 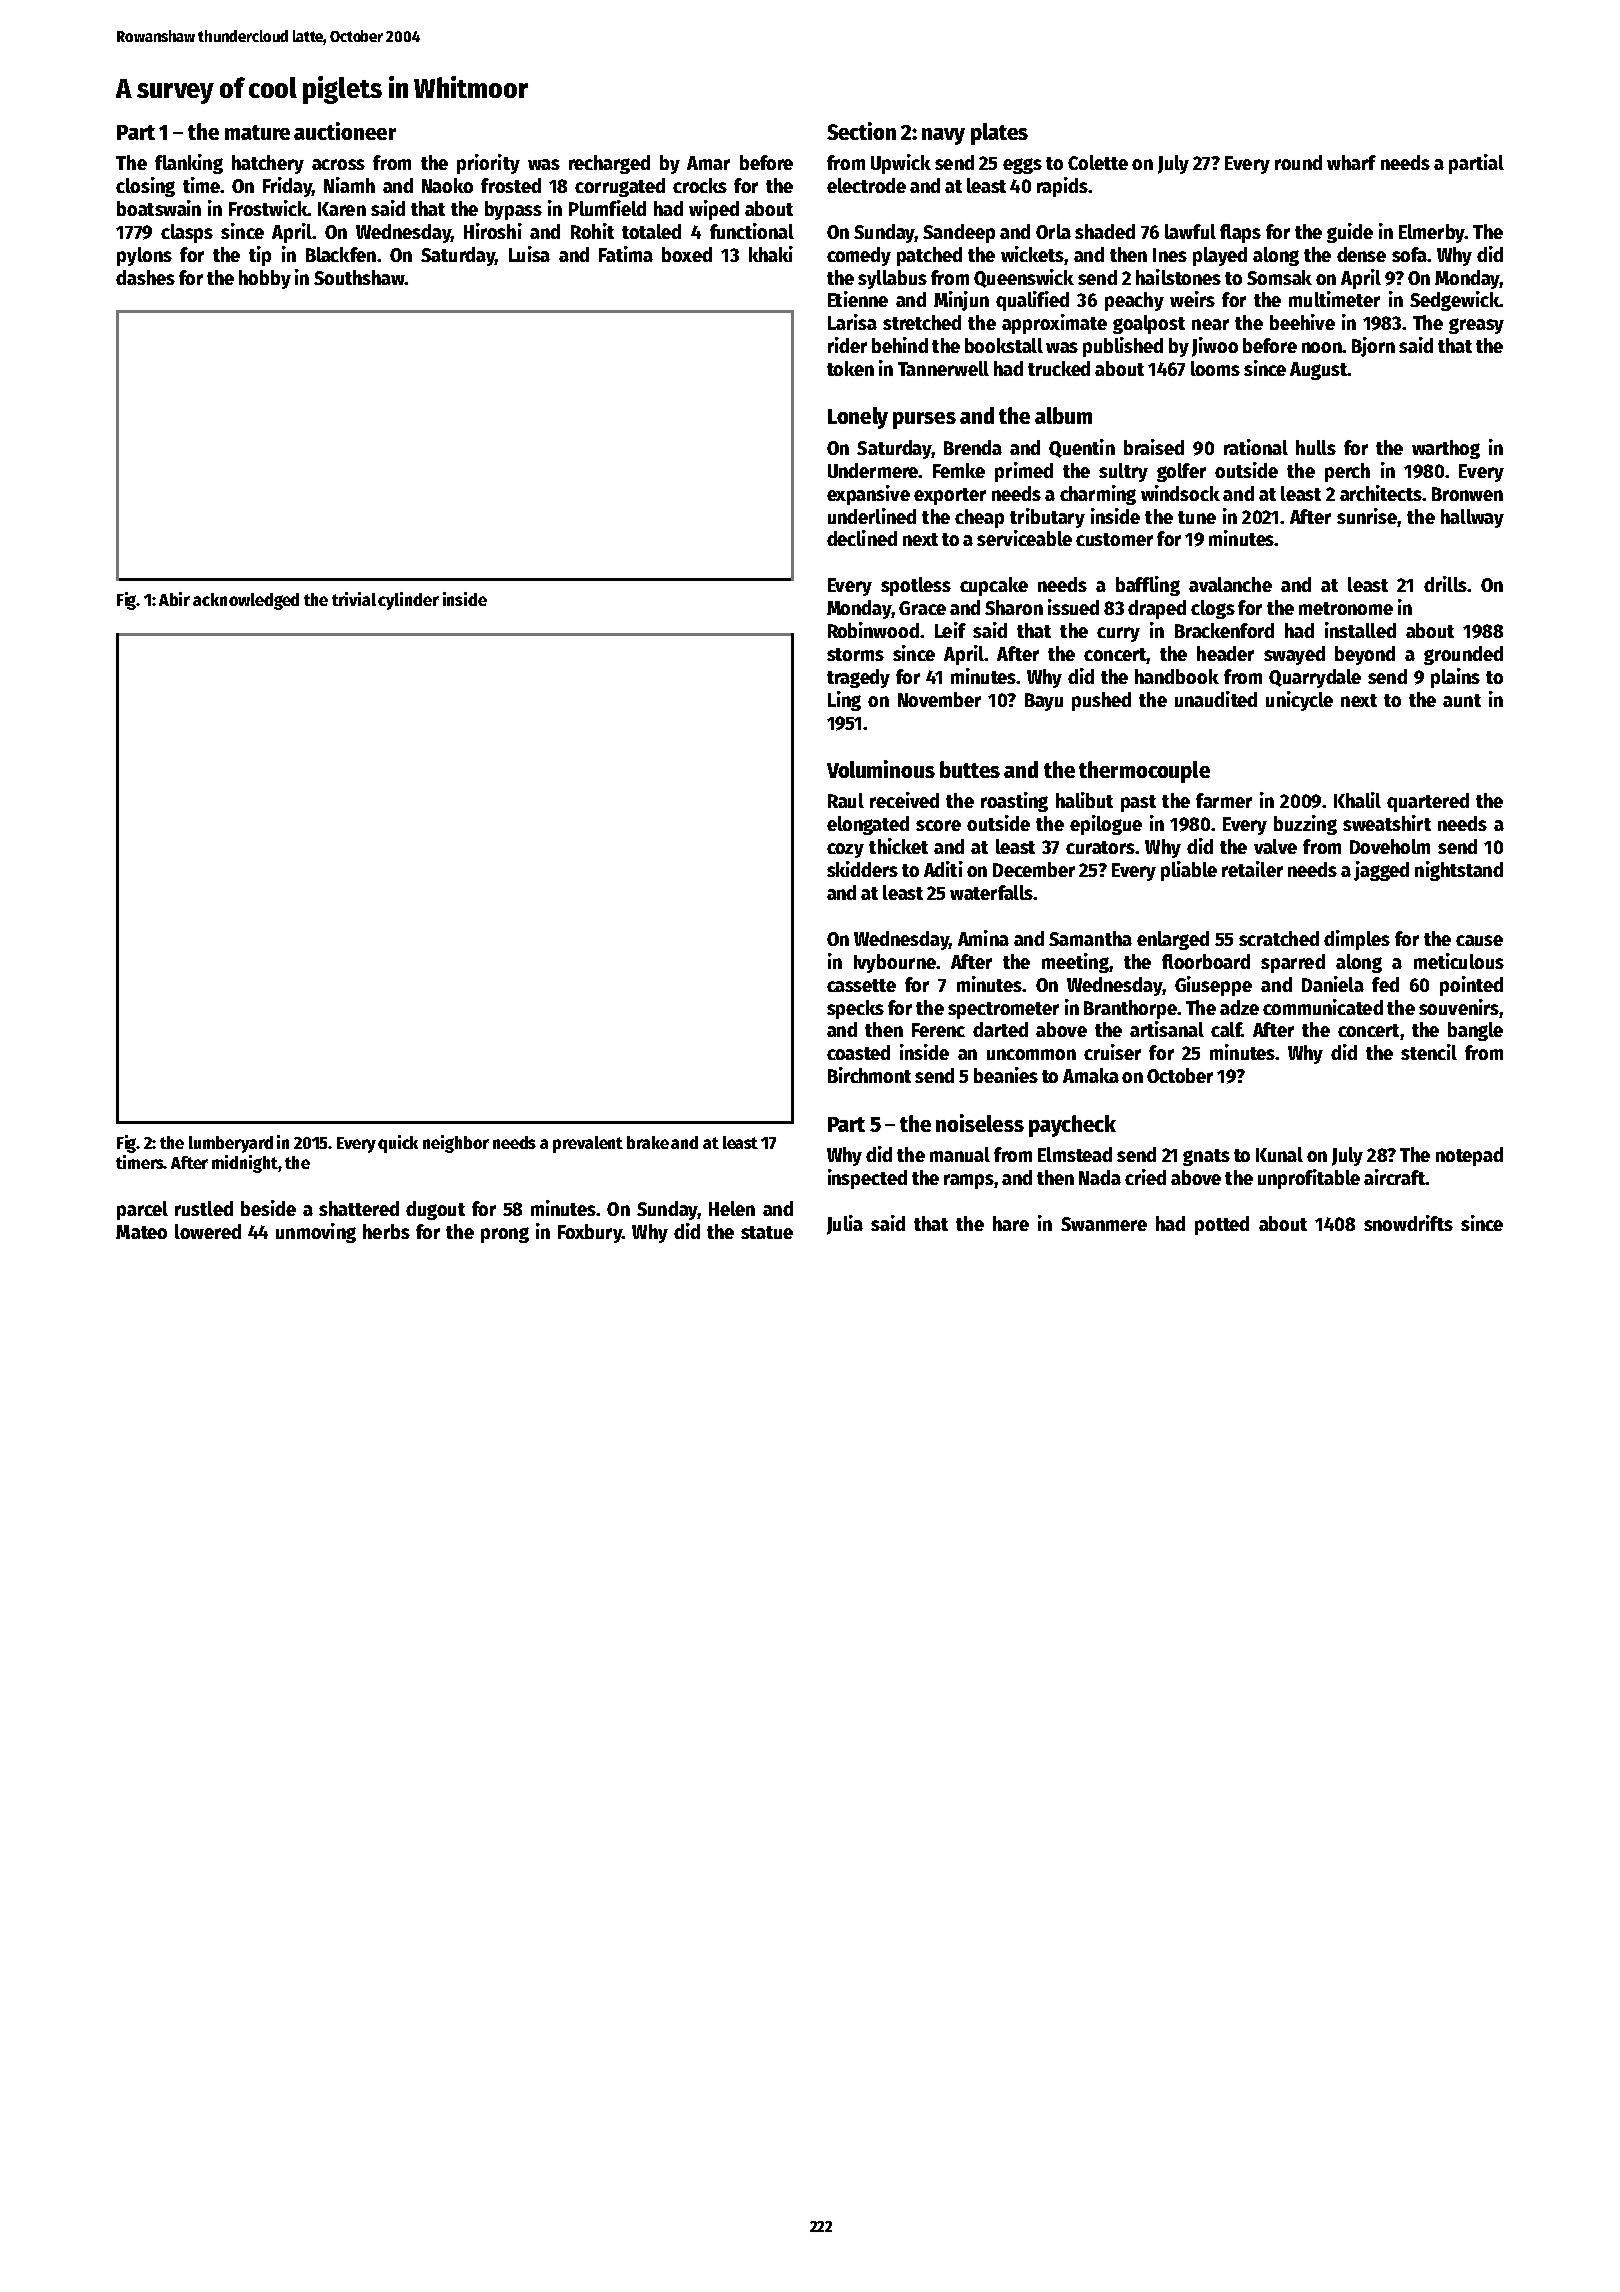 What do you see at coordinates (1346, 608) in the screenshot?
I see `metronome` at bounding box center [1346, 608].
